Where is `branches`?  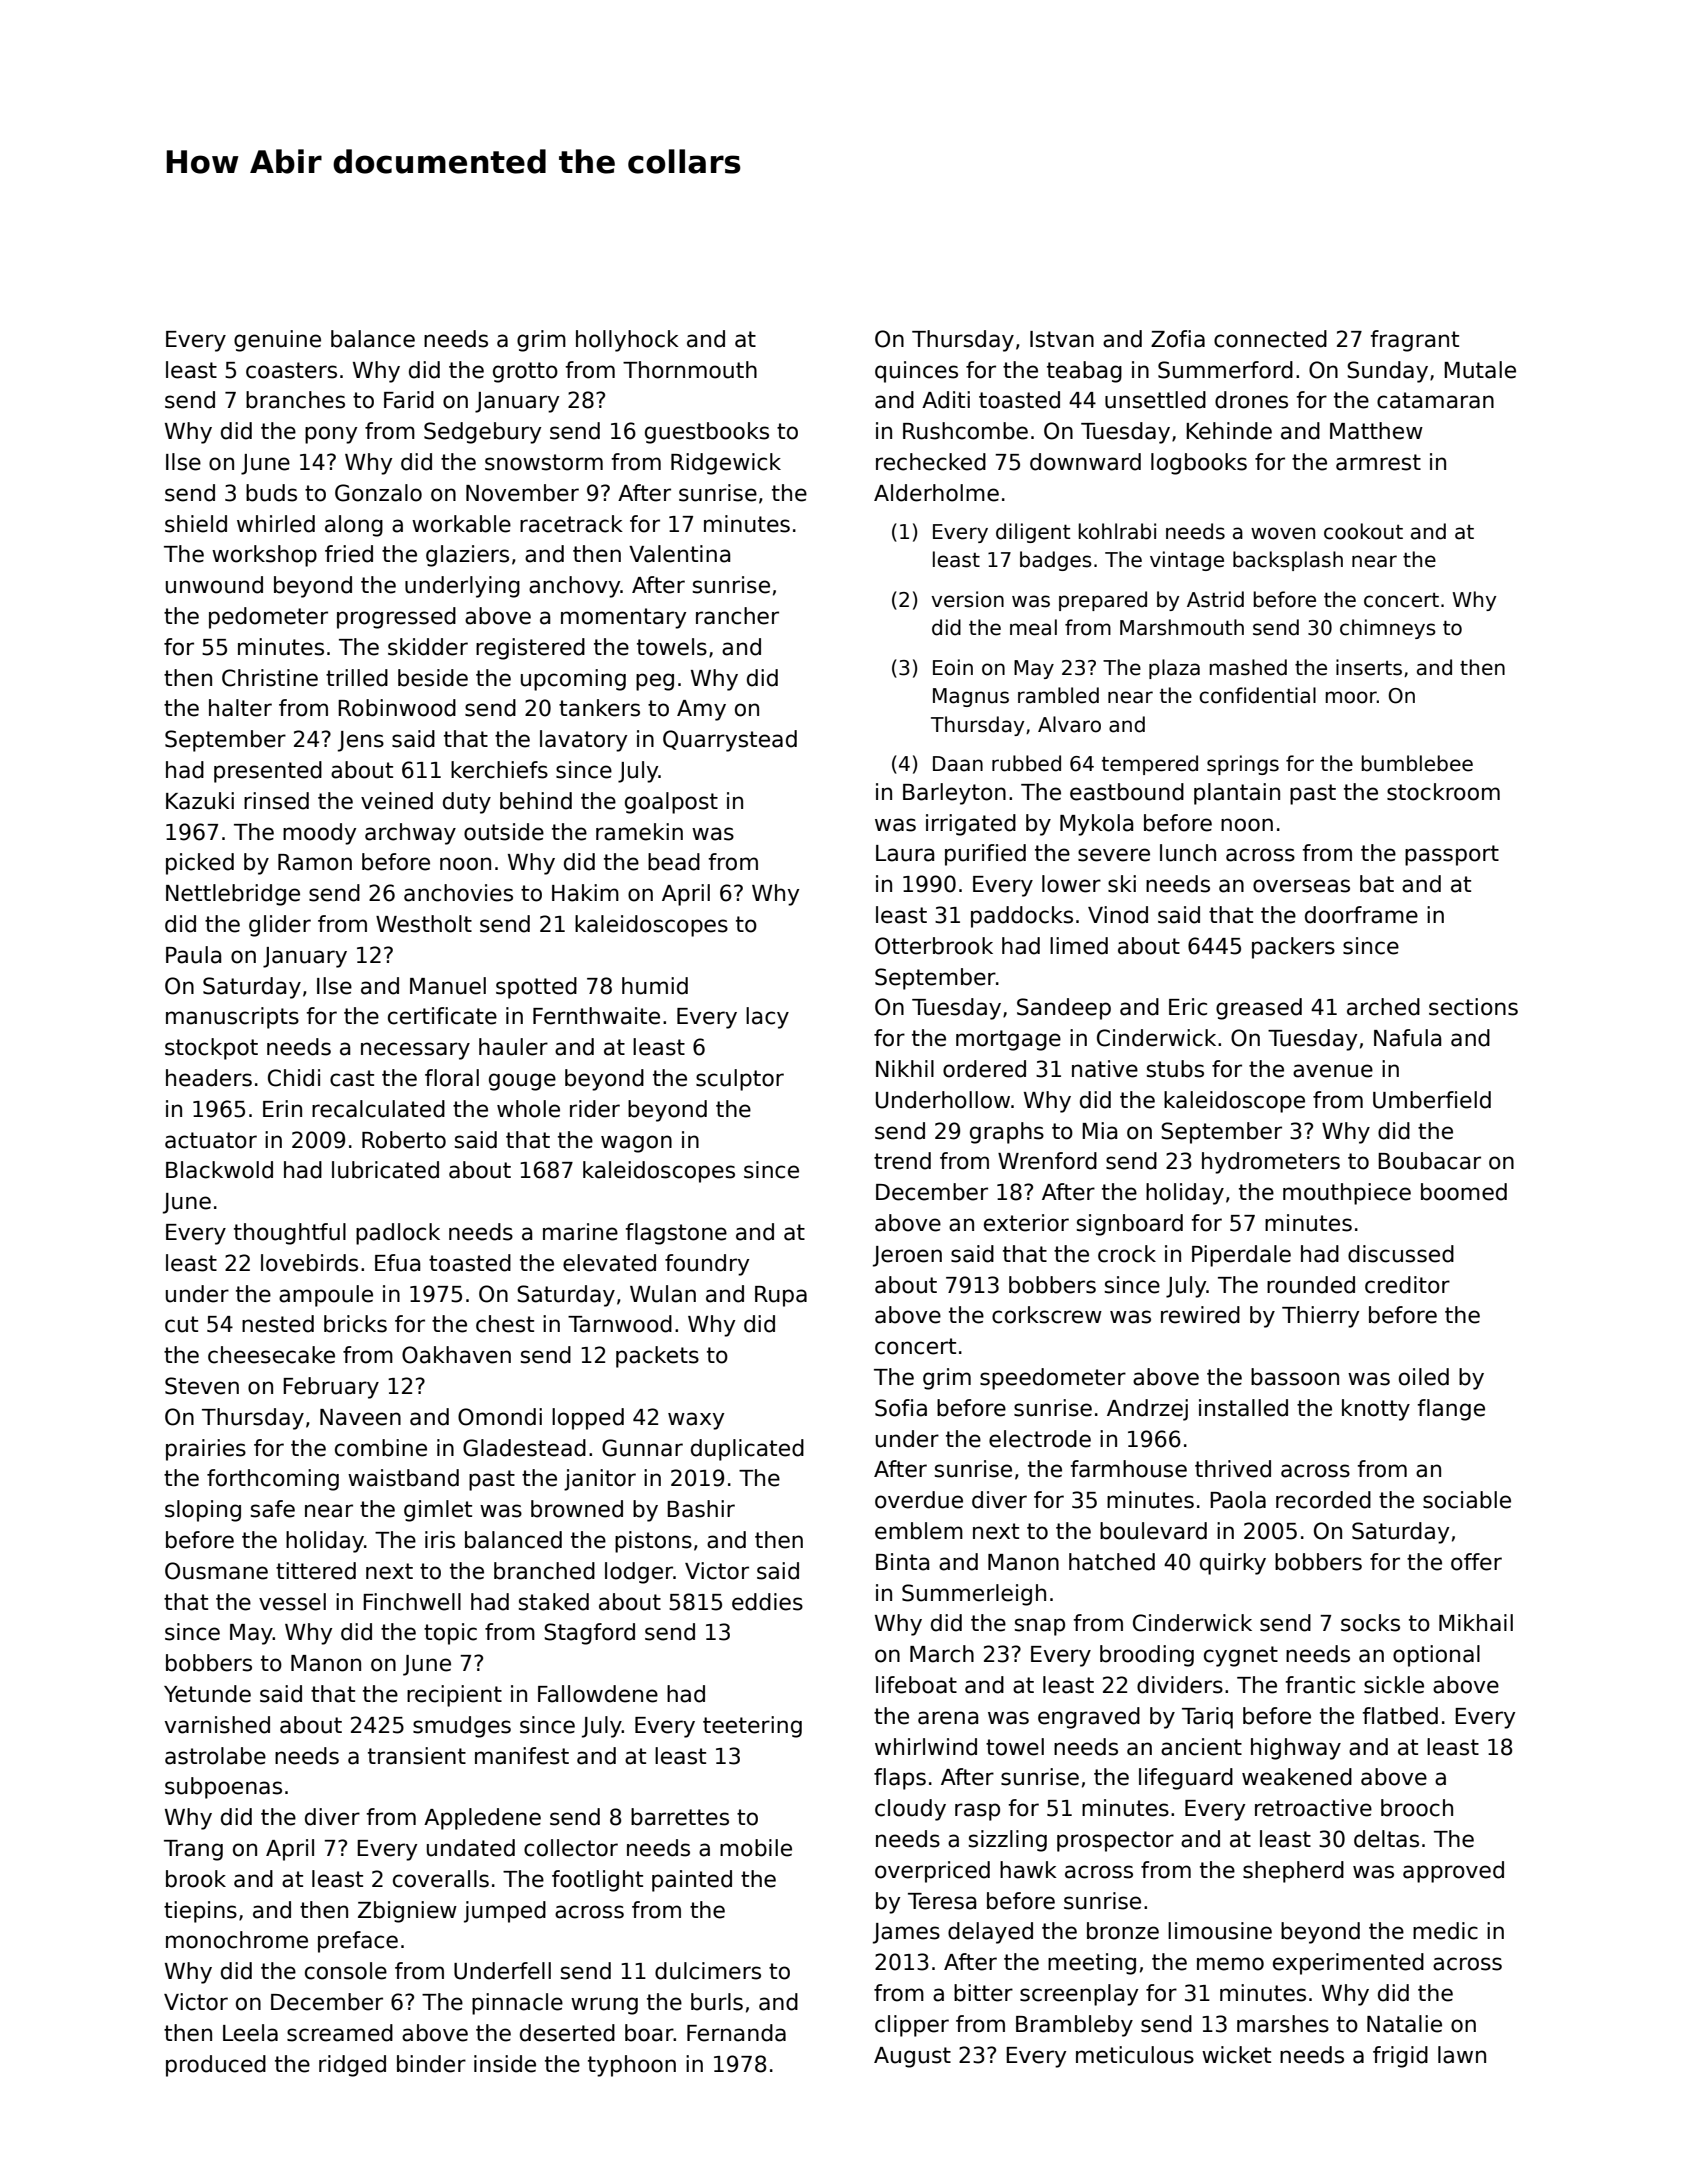
branches is located at coordinates (295, 400).
